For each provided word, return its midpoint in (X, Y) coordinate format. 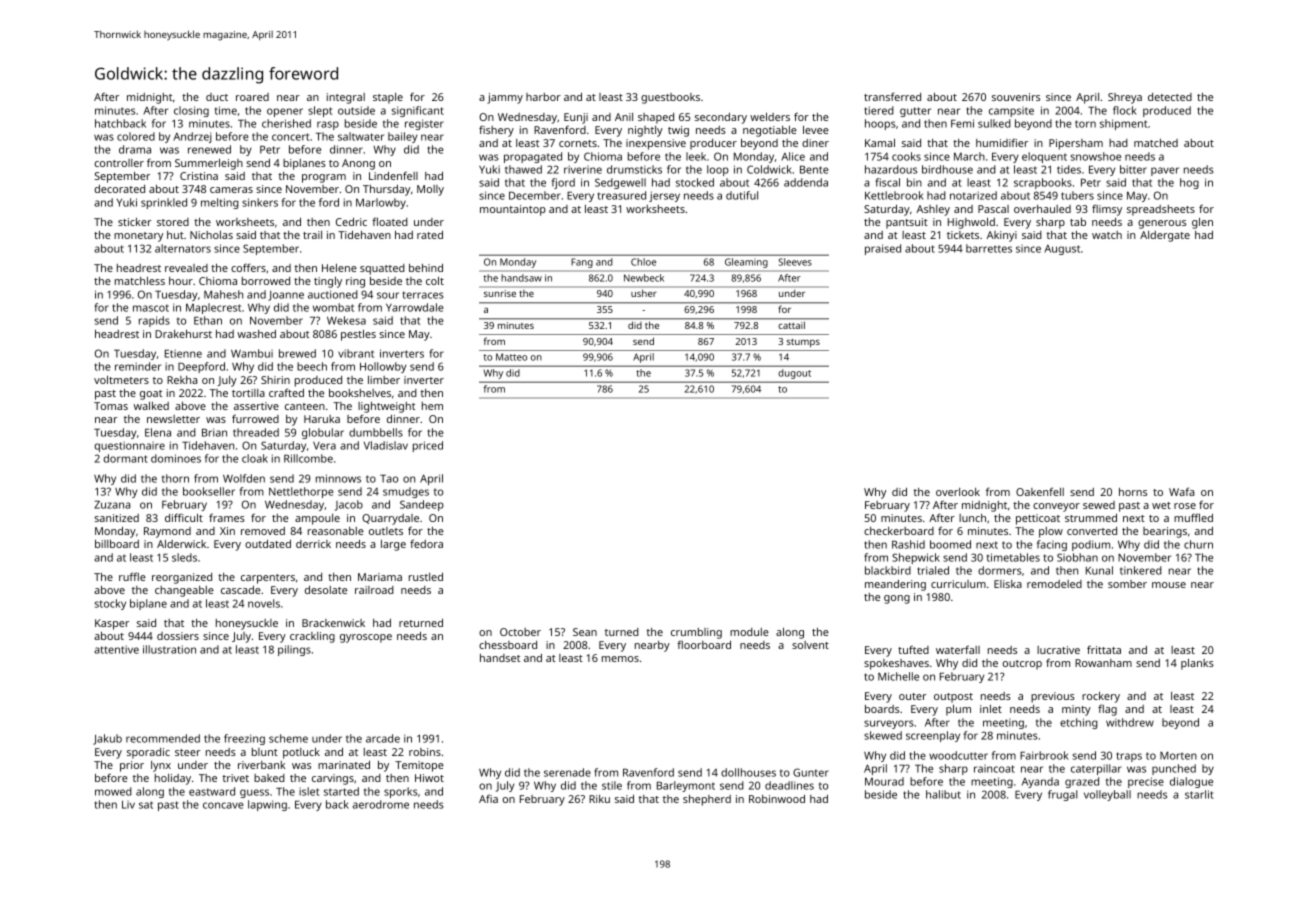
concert (290, 137)
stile (612, 785)
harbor (543, 97)
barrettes (989, 248)
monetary (138, 237)
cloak (255, 458)
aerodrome (381, 804)
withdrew (1130, 722)
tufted (913, 650)
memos (620, 659)
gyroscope (366, 638)
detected (1170, 97)
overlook (958, 492)
